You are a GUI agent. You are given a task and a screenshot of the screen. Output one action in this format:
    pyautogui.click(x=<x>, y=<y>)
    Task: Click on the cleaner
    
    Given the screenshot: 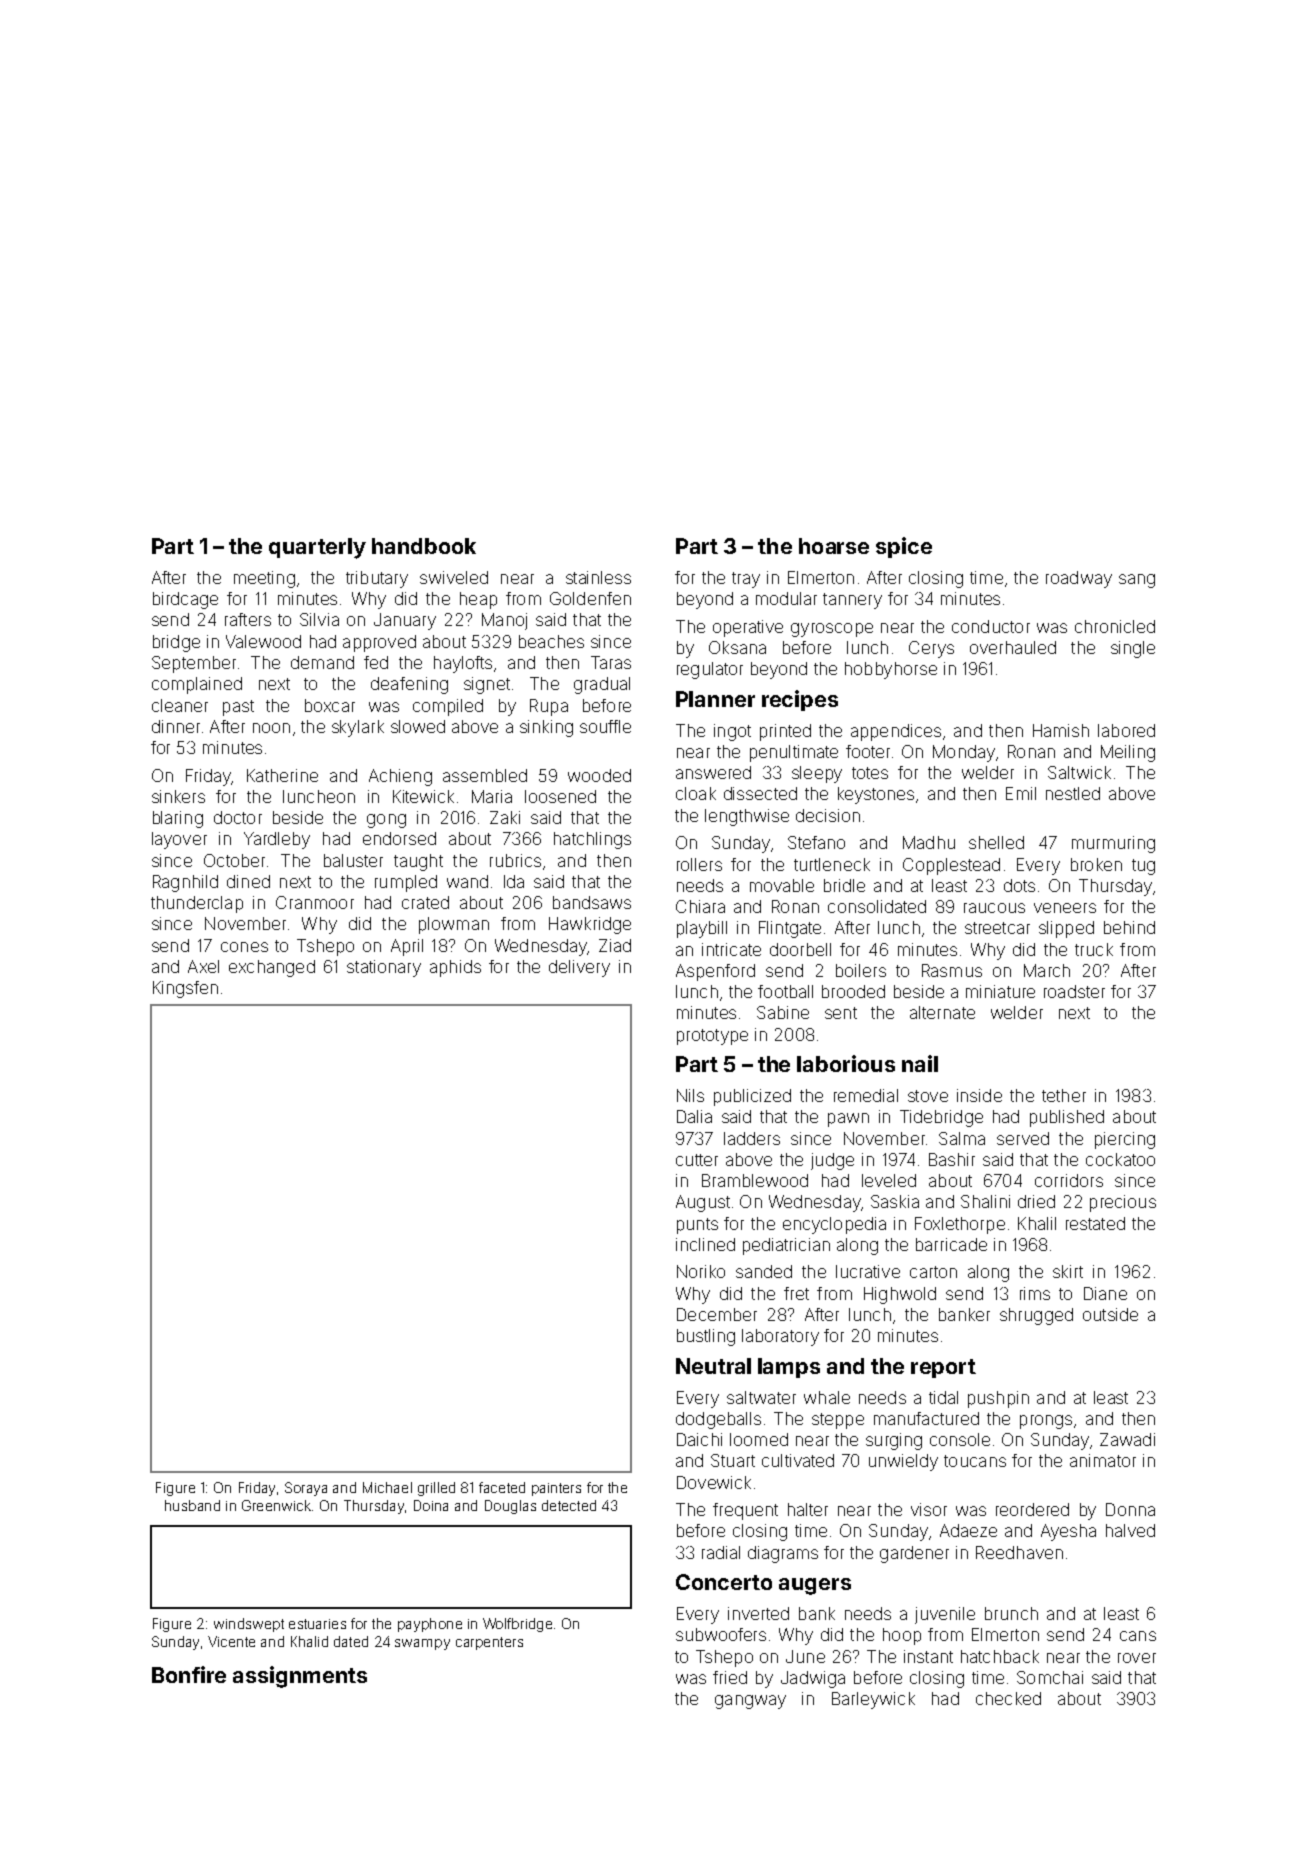 What is the action you would take?
    pyautogui.click(x=180, y=705)
